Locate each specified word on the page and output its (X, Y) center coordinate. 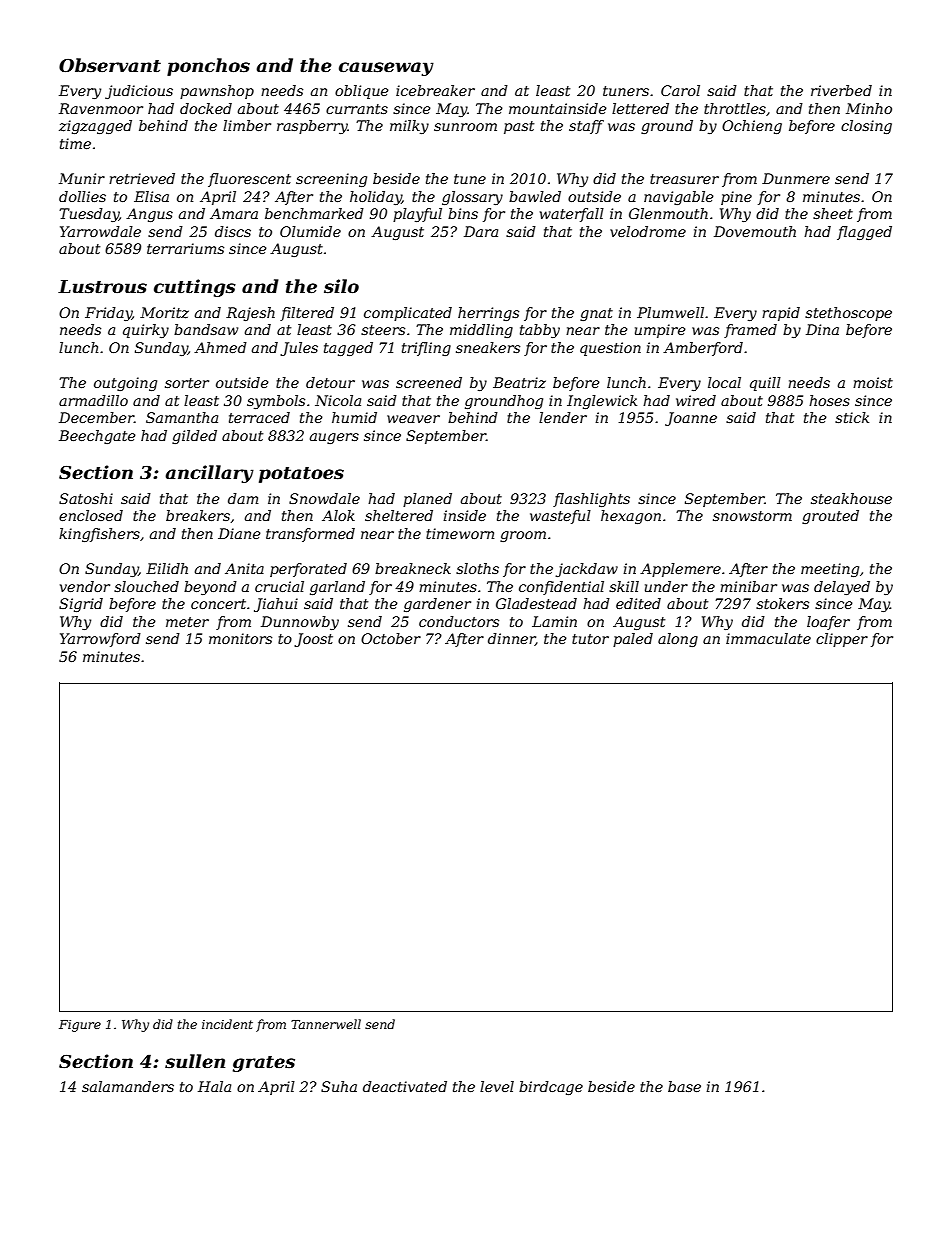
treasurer (684, 179)
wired (696, 400)
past (519, 127)
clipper (842, 640)
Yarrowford (100, 640)
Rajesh (250, 314)
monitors (240, 638)
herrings (488, 314)
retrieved (142, 178)
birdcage (551, 1088)
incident (227, 1024)
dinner (511, 639)
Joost (313, 640)
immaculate (768, 638)
